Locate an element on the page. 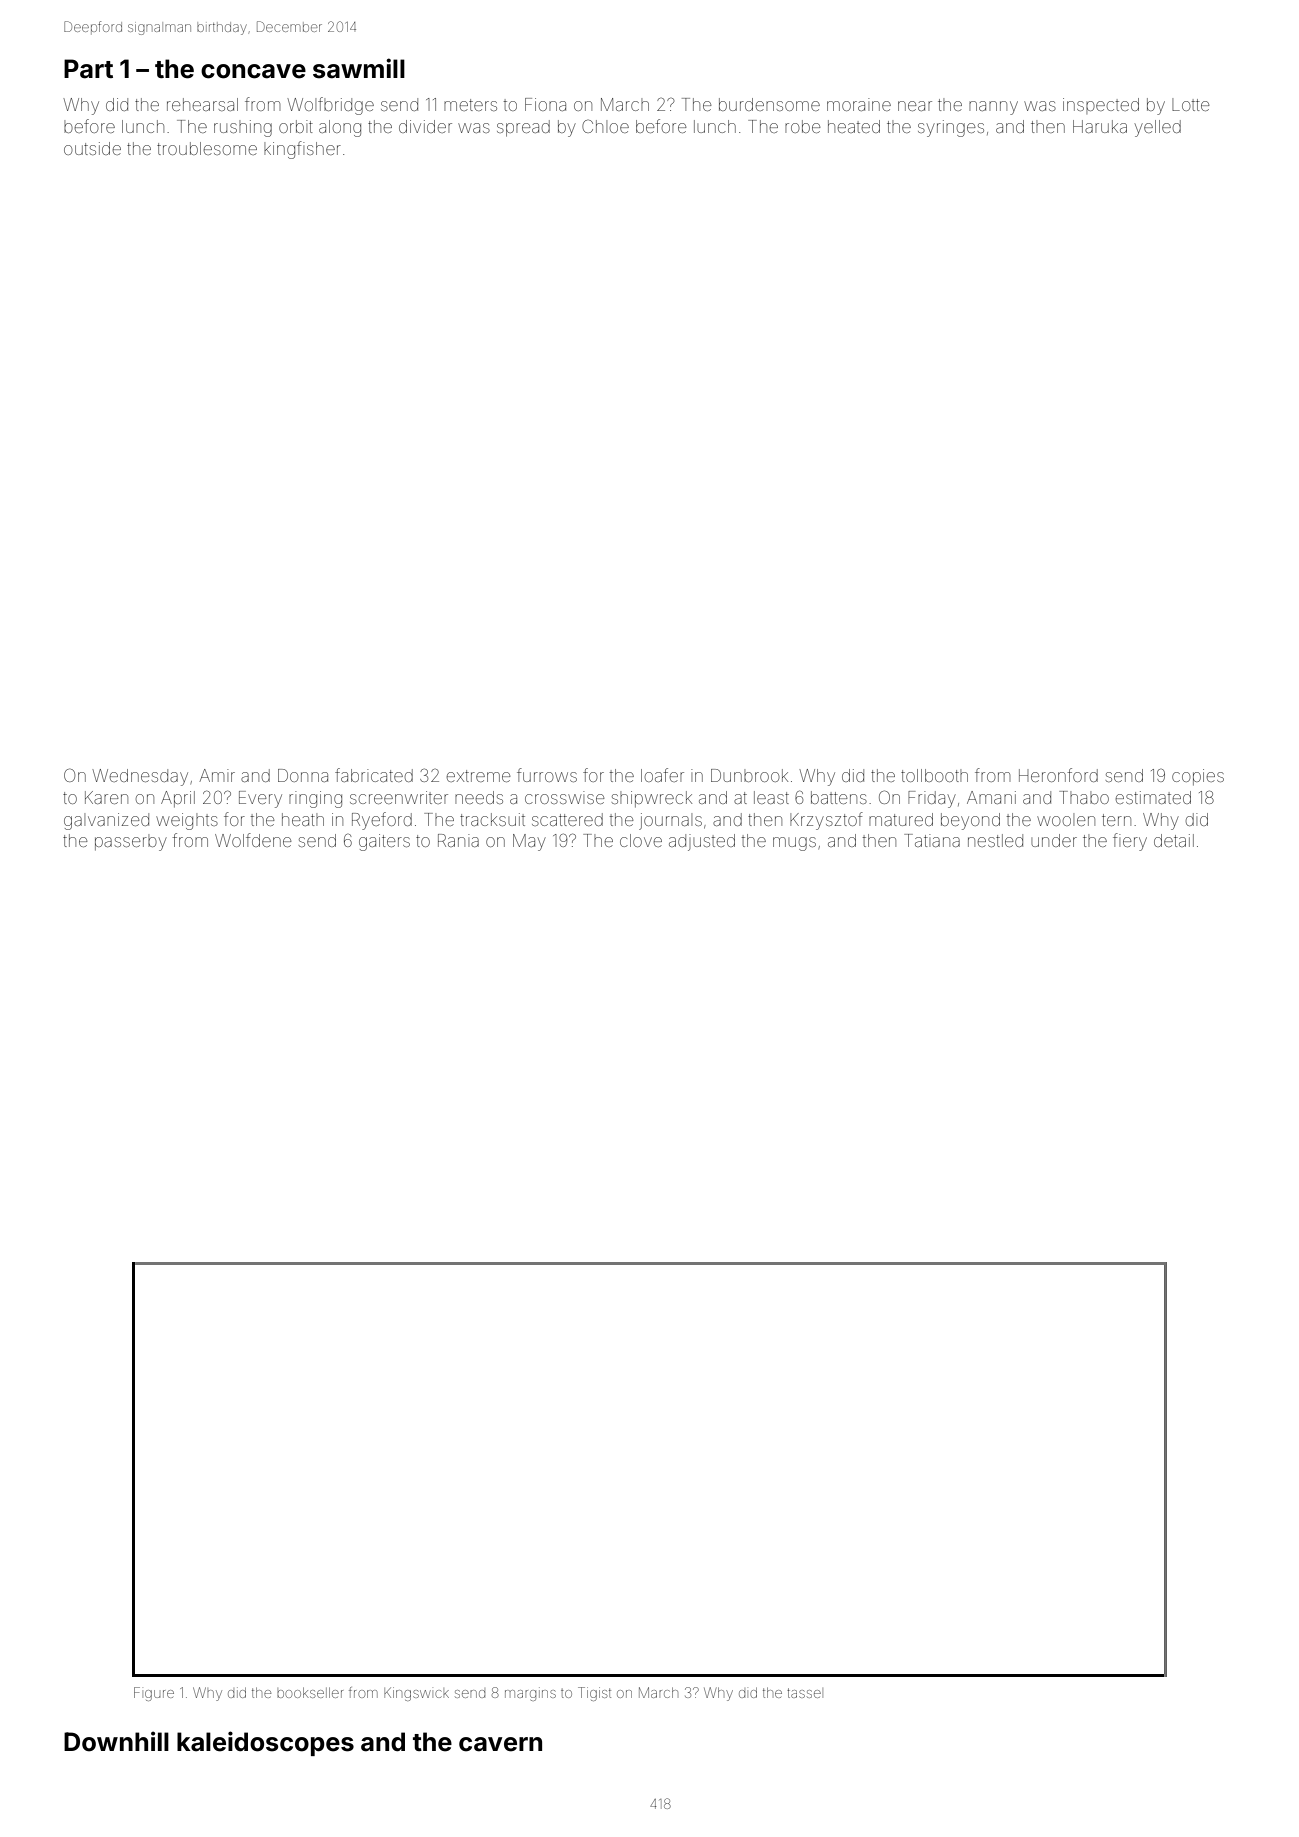  May is located at coordinates (529, 842).
